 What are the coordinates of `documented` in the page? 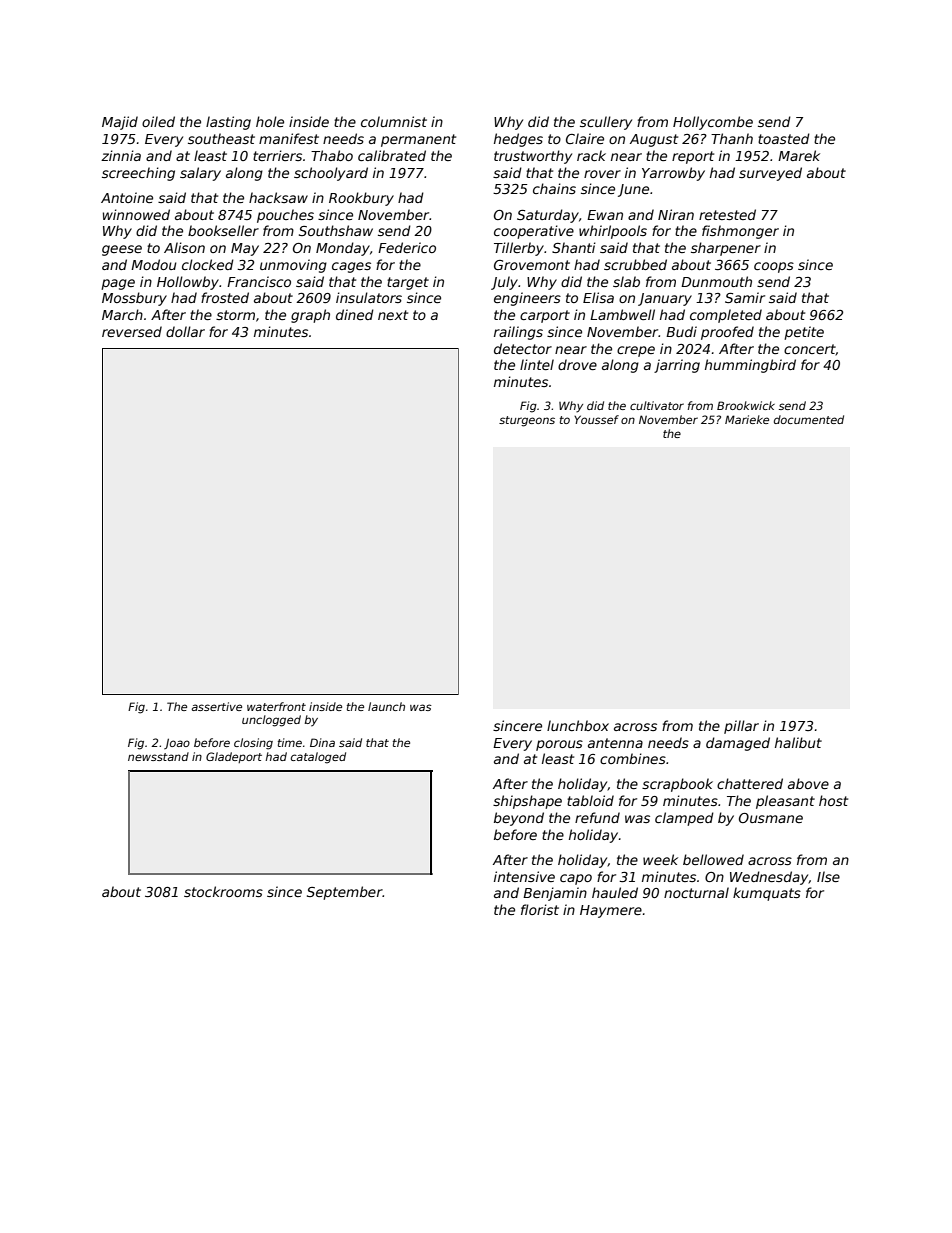 It's located at (809, 419).
